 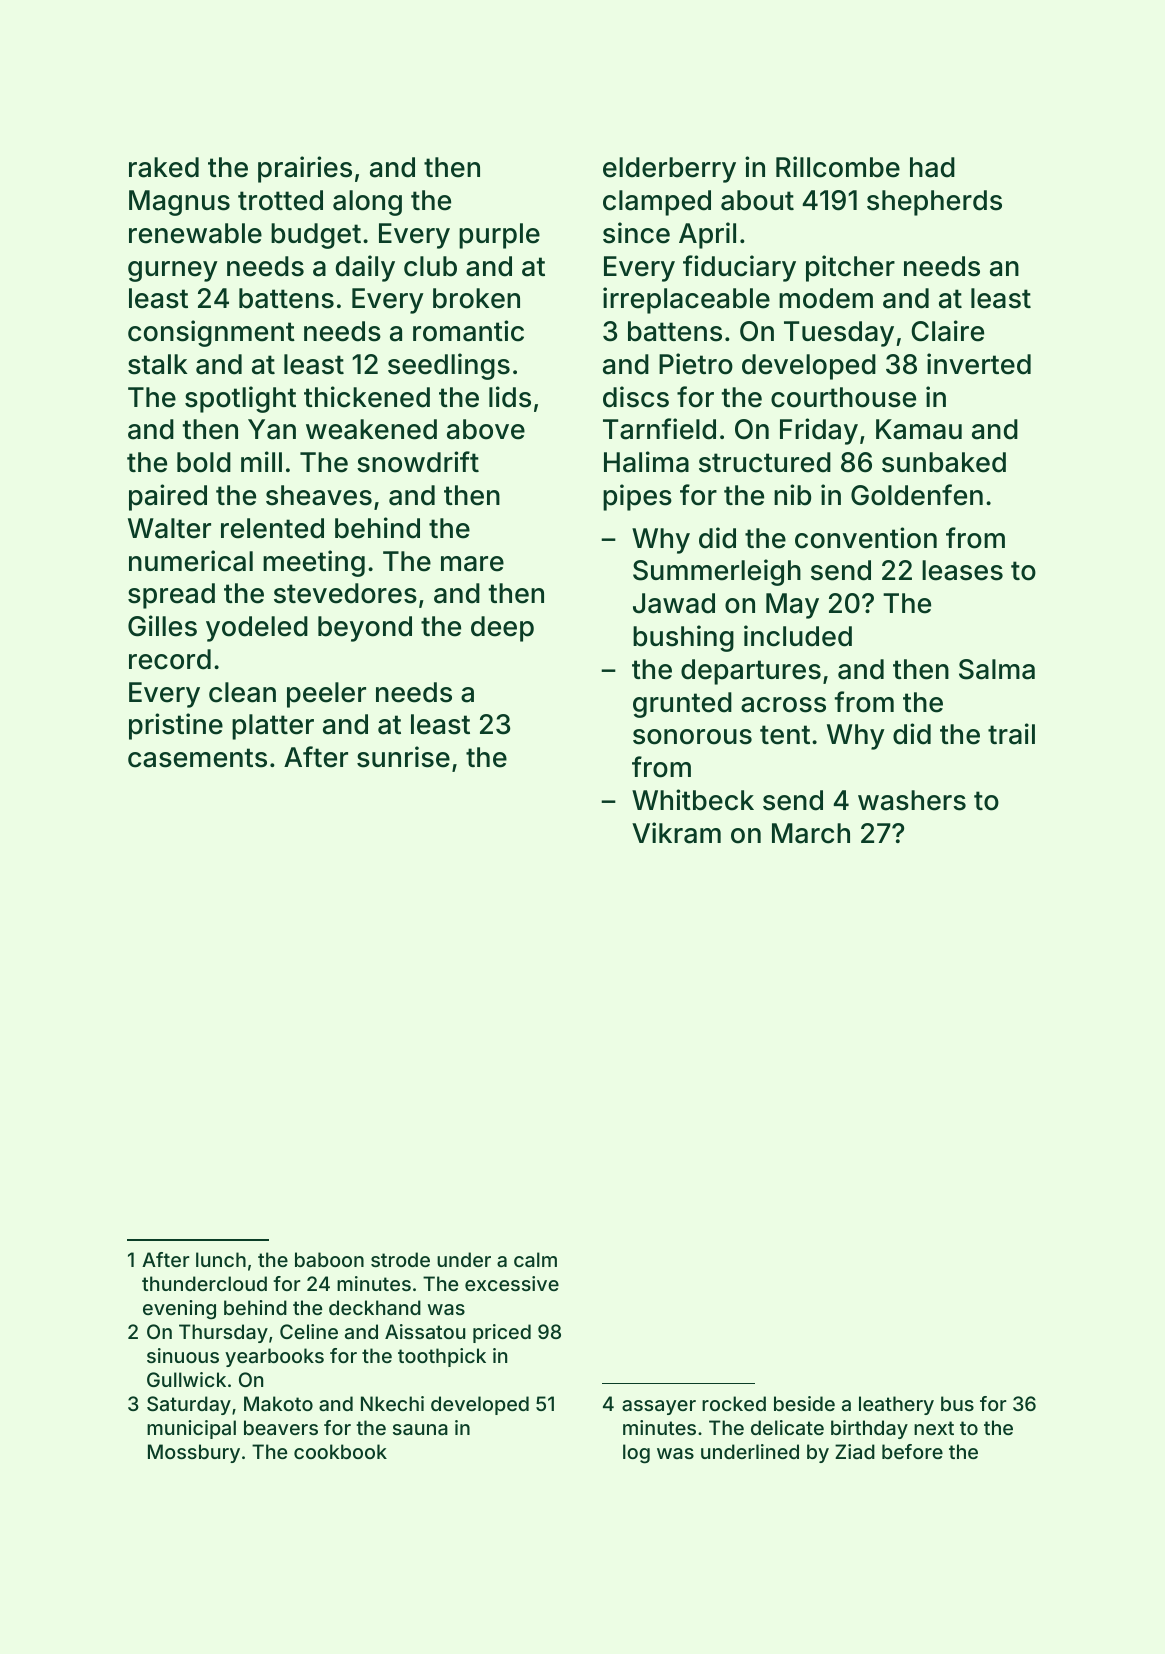 What do you see at coordinates (197, 758) in the document?
I see `casements` at bounding box center [197, 758].
